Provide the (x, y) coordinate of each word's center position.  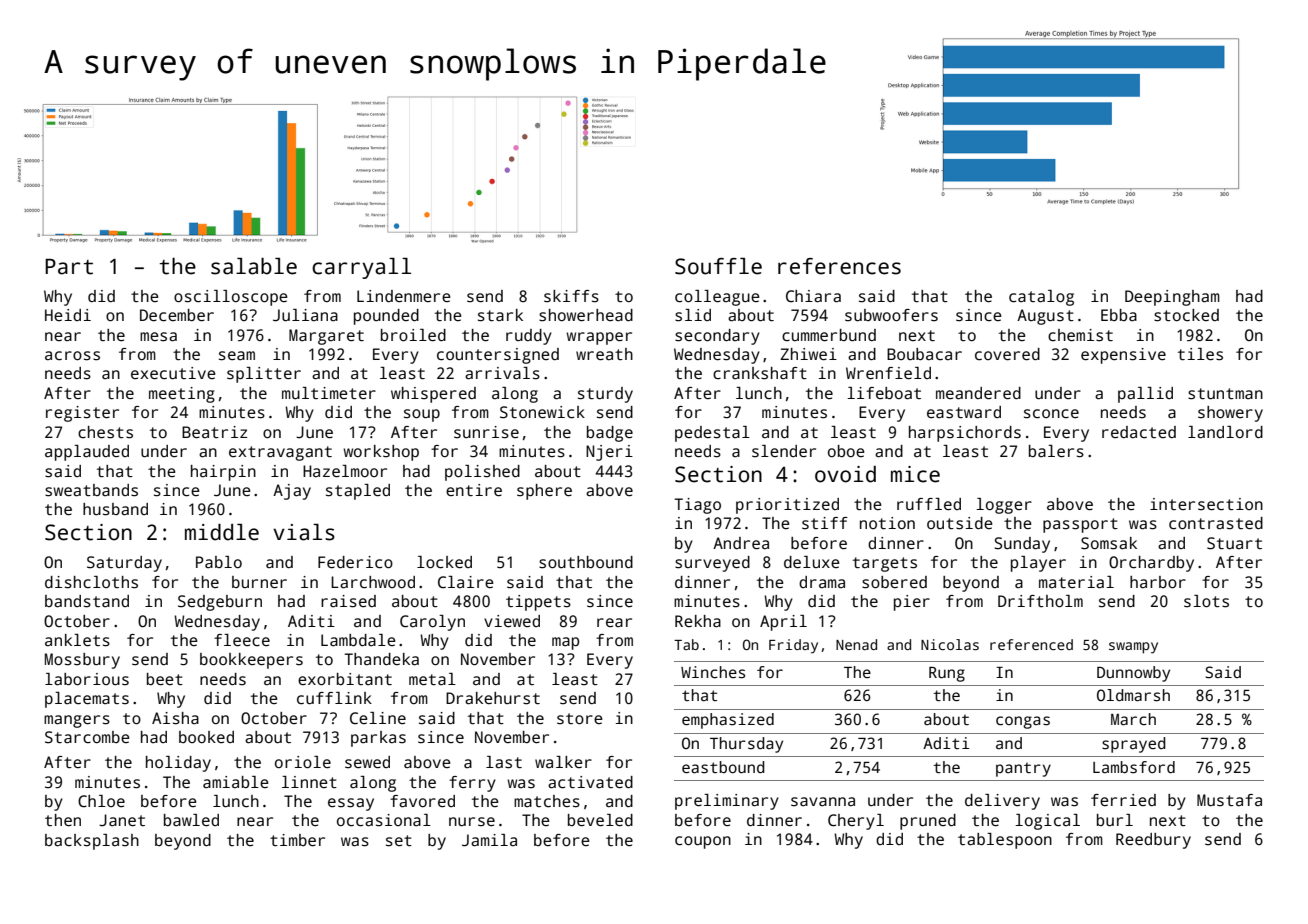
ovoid (845, 474)
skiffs (571, 296)
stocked (1186, 315)
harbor (1158, 582)
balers (1056, 451)
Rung (947, 674)
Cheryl (856, 822)
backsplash (92, 842)
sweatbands (91, 490)
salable (254, 266)
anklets (77, 640)
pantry (1023, 769)
